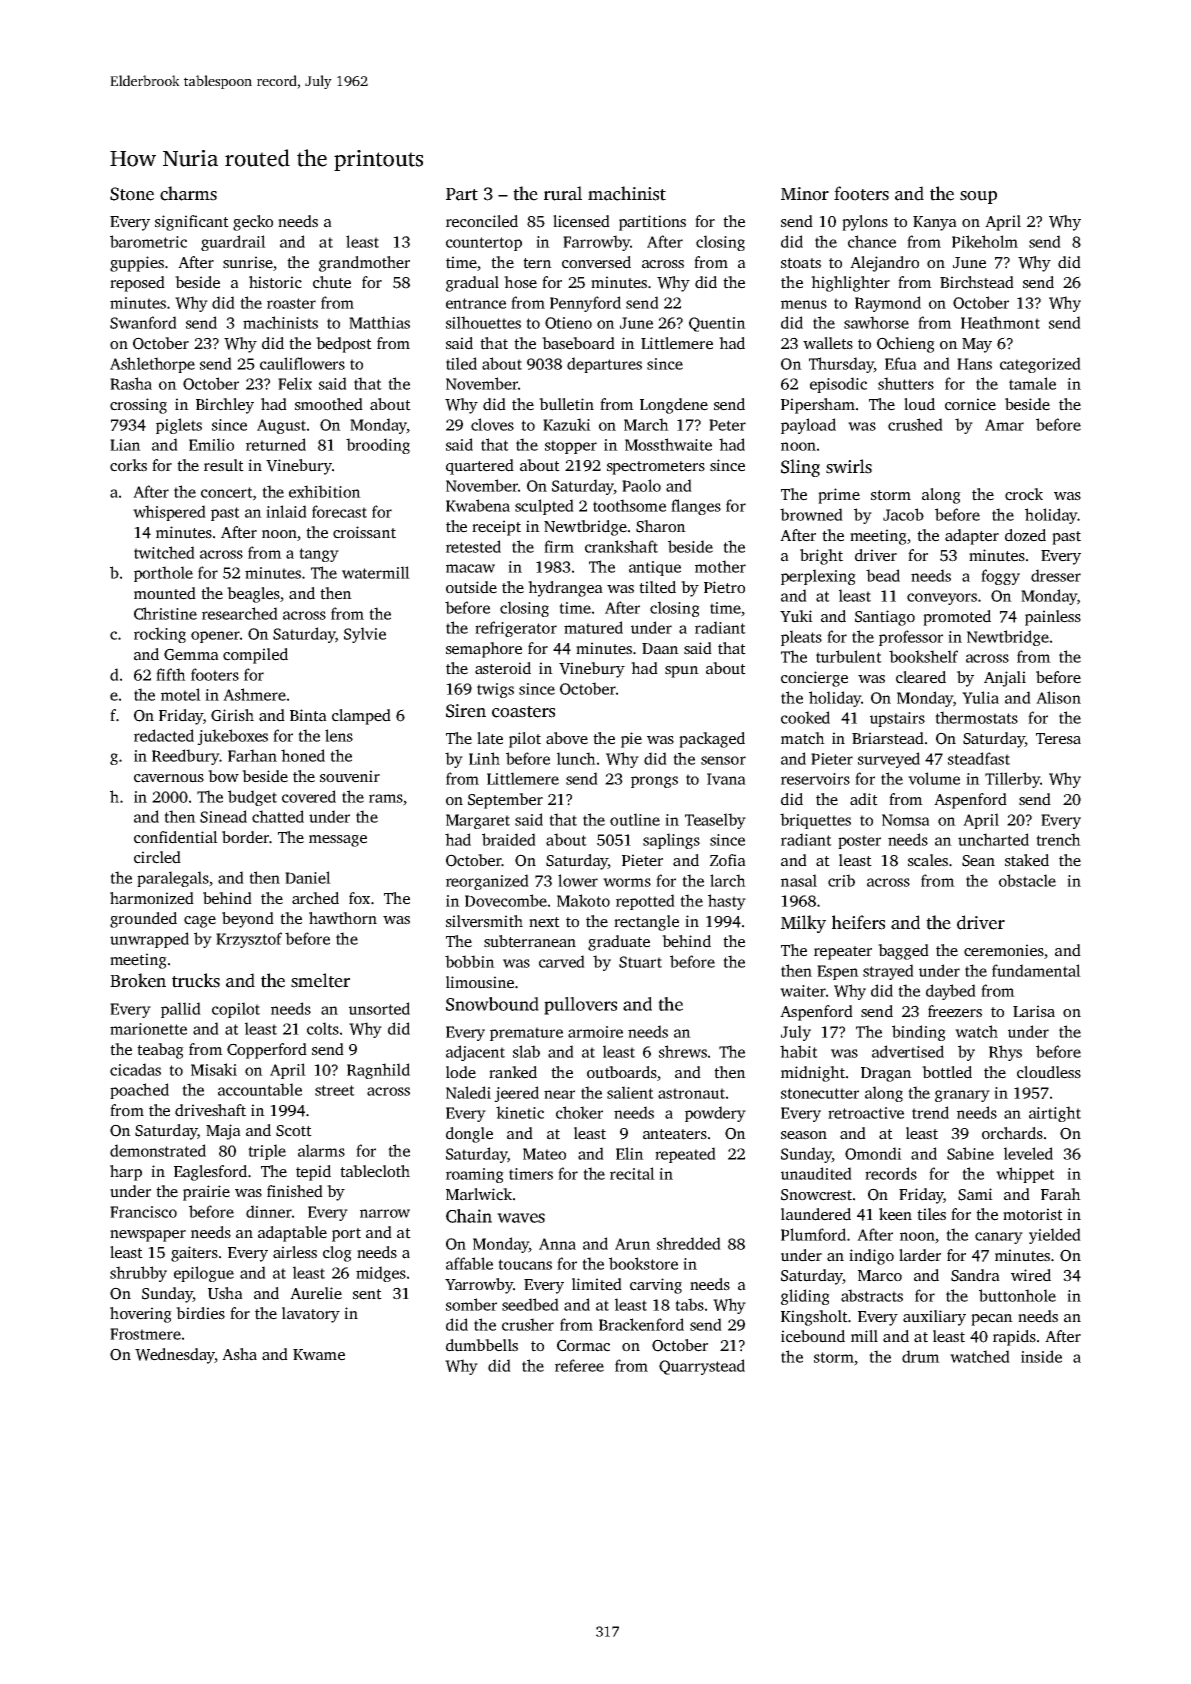 The width and height of the screenshot is (1191, 1684). I want to click on crock, so click(1024, 494).
